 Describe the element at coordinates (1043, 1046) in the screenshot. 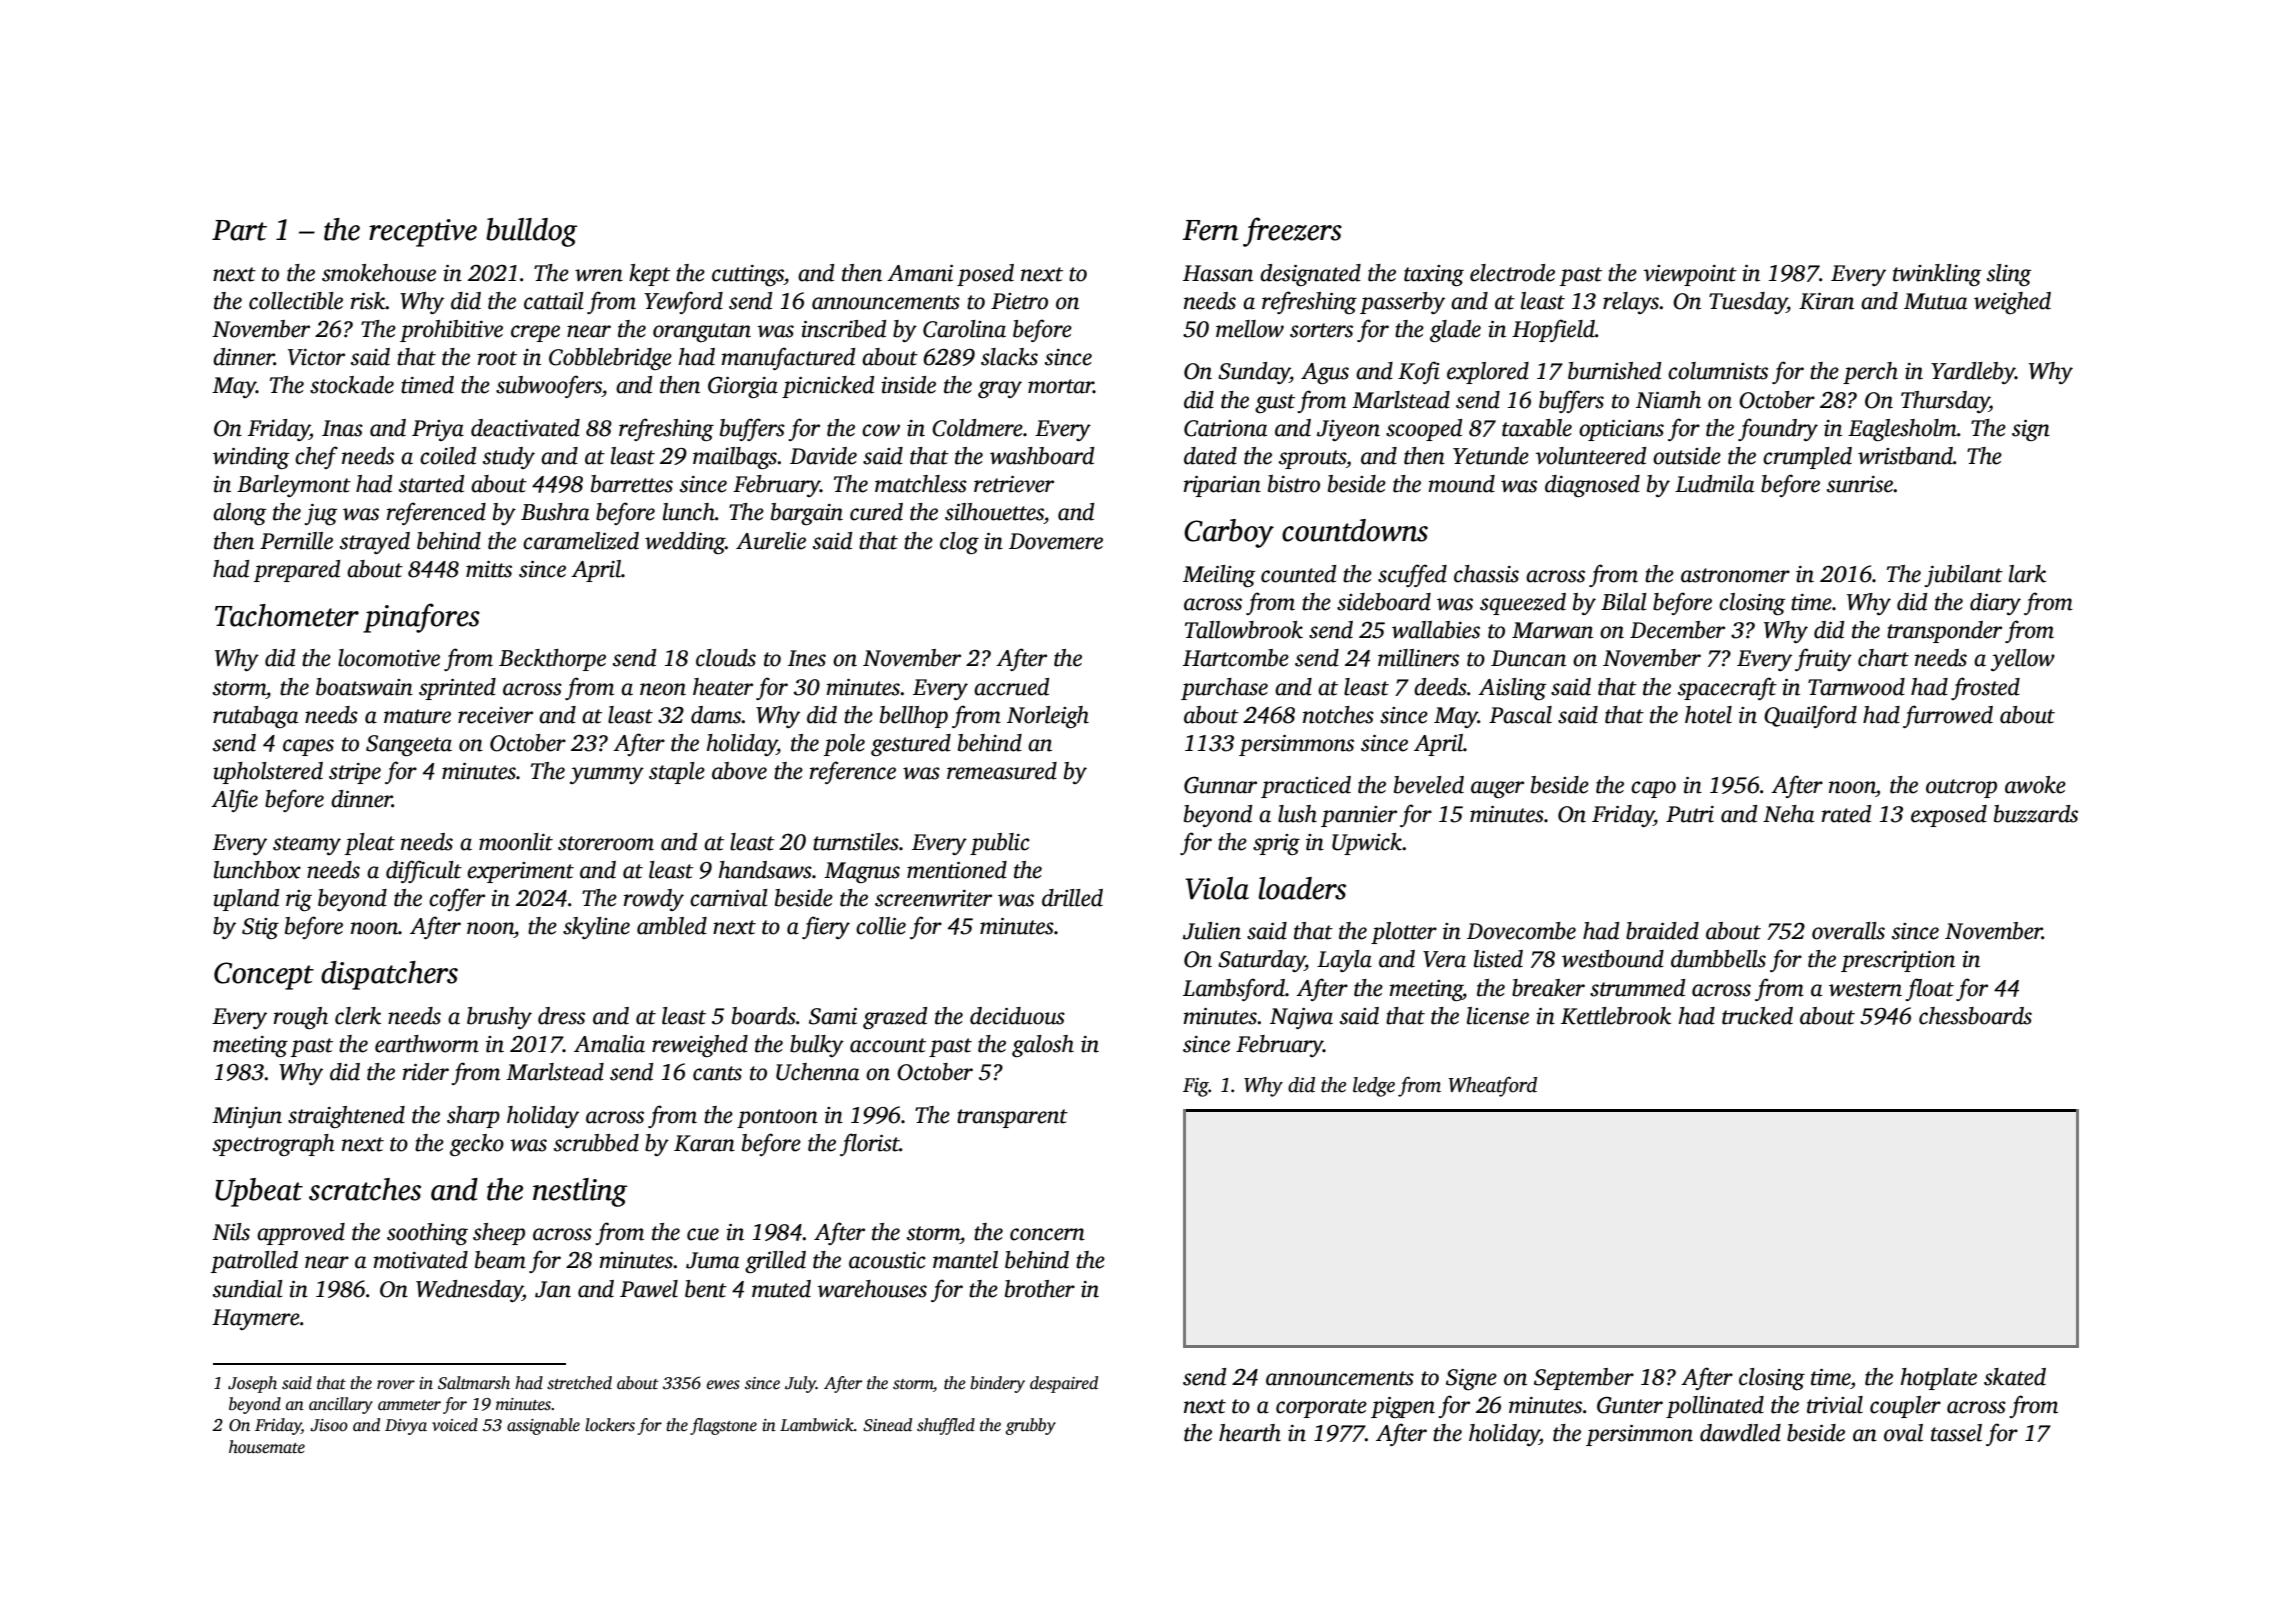

I see `galosh` at that location.
